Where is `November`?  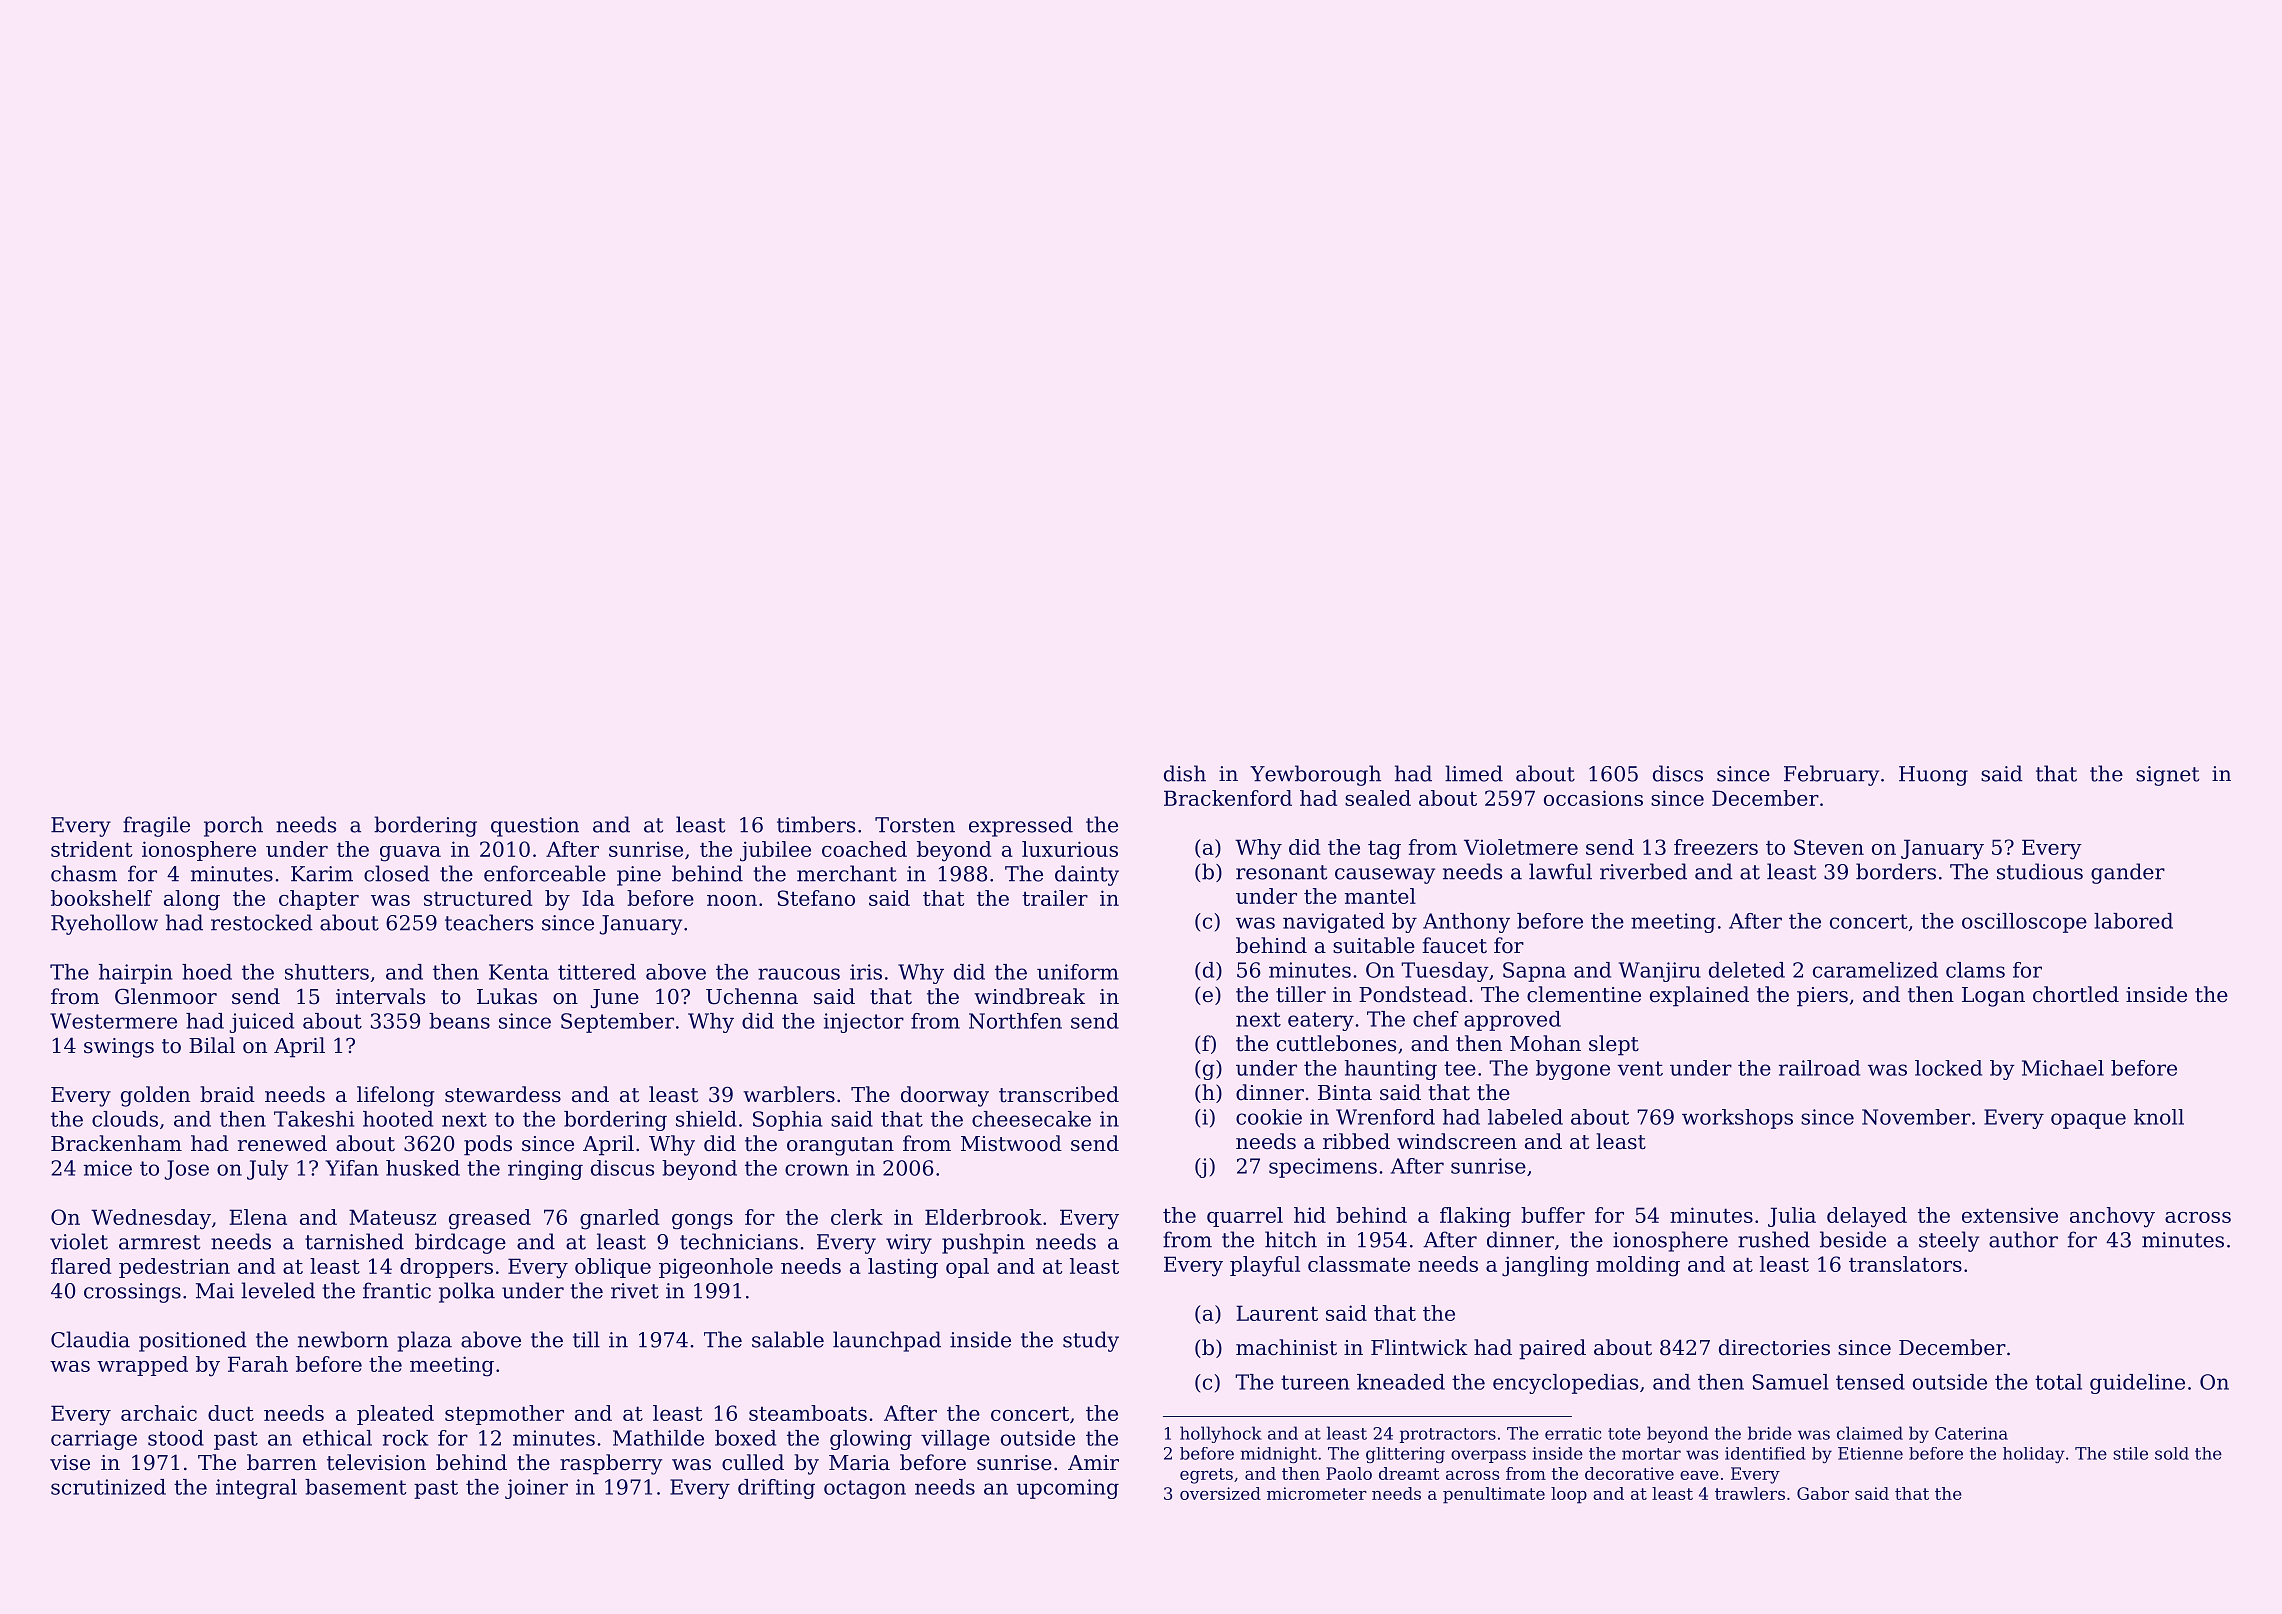 November is located at coordinates (1916, 1117).
